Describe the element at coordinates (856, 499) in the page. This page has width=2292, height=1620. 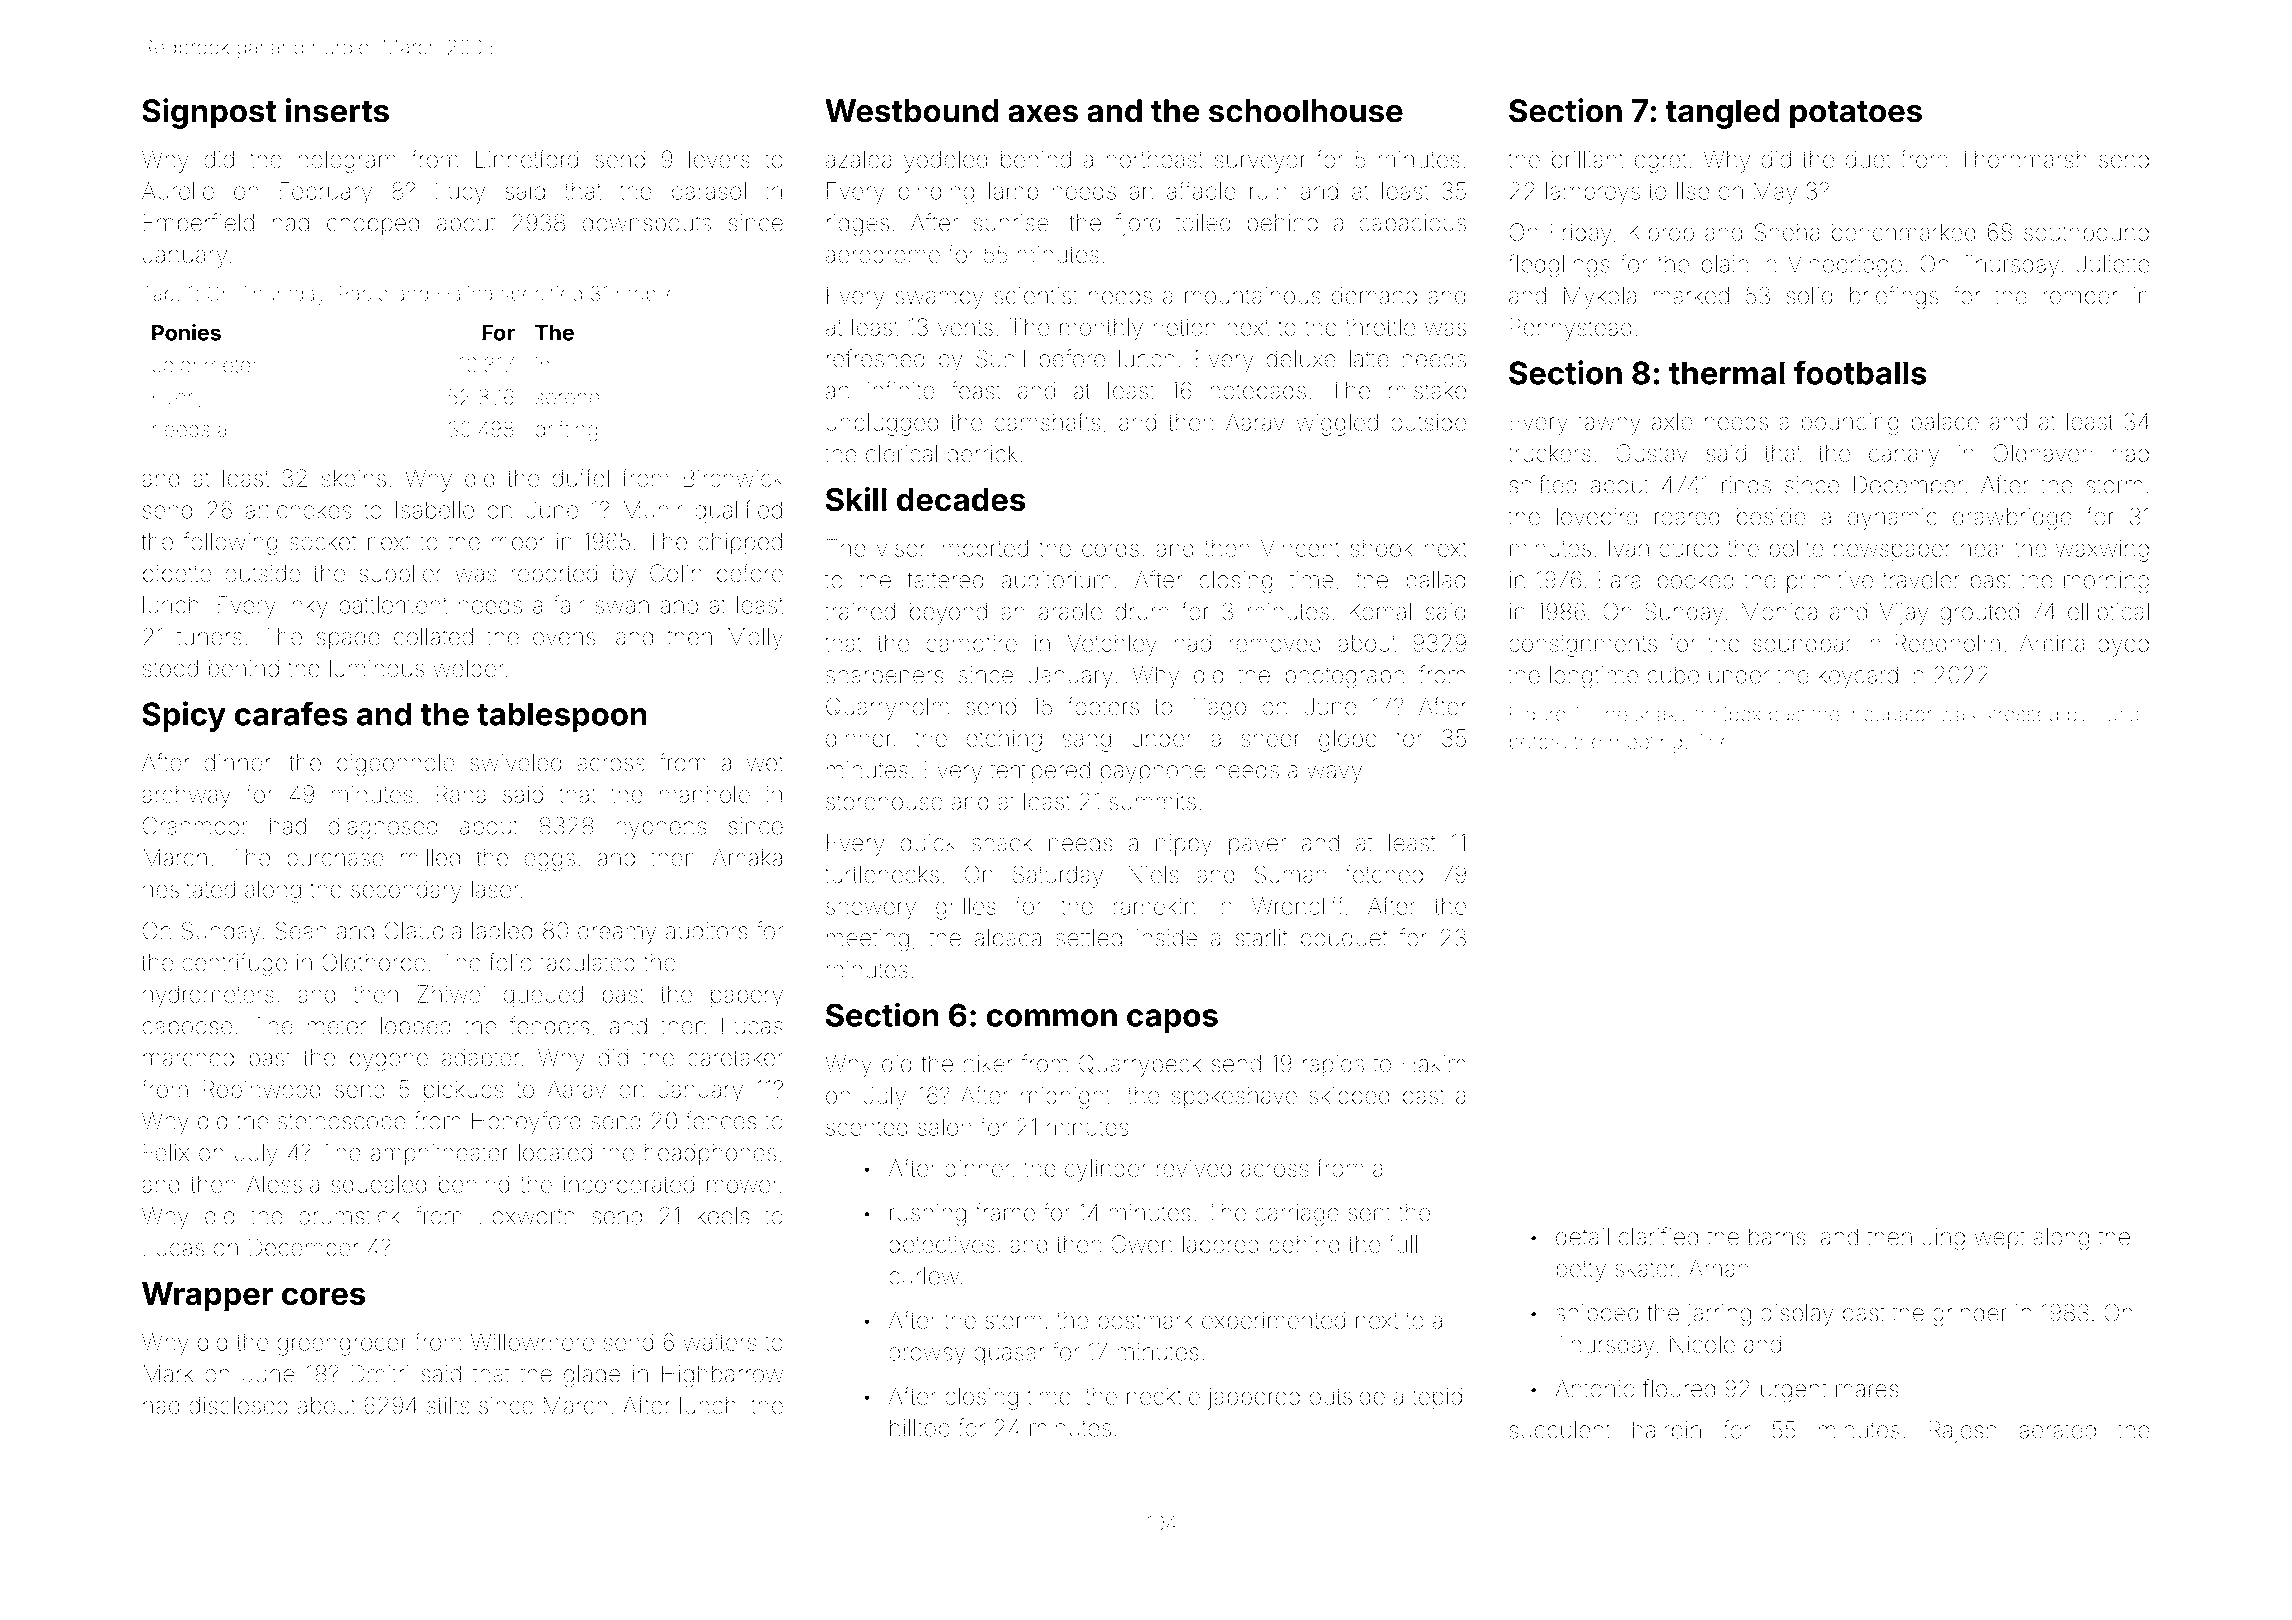
I see `Skill` at that location.
